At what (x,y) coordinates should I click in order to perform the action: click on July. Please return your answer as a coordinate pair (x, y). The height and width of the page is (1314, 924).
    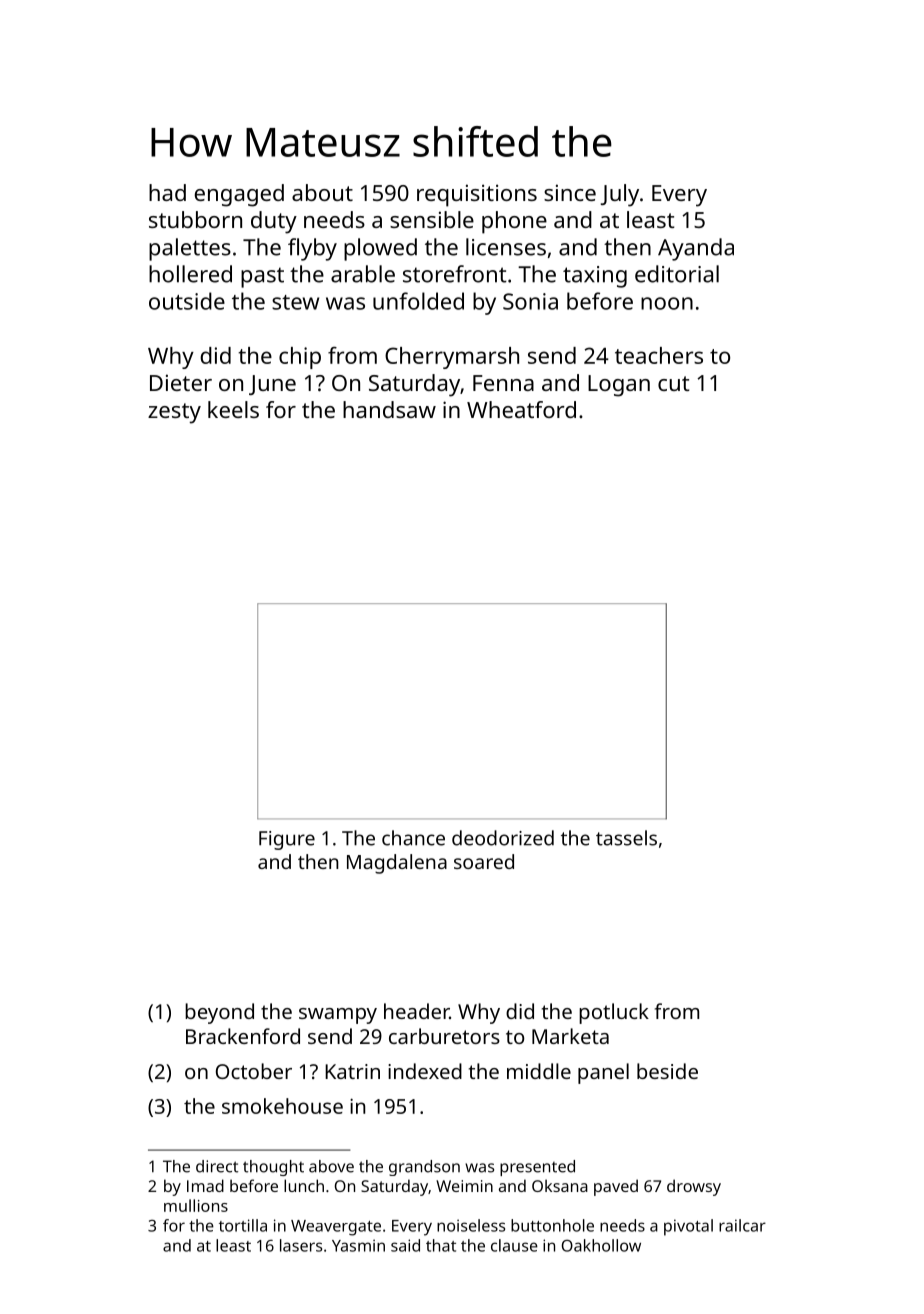
    Looking at the image, I should click on (620, 195).
